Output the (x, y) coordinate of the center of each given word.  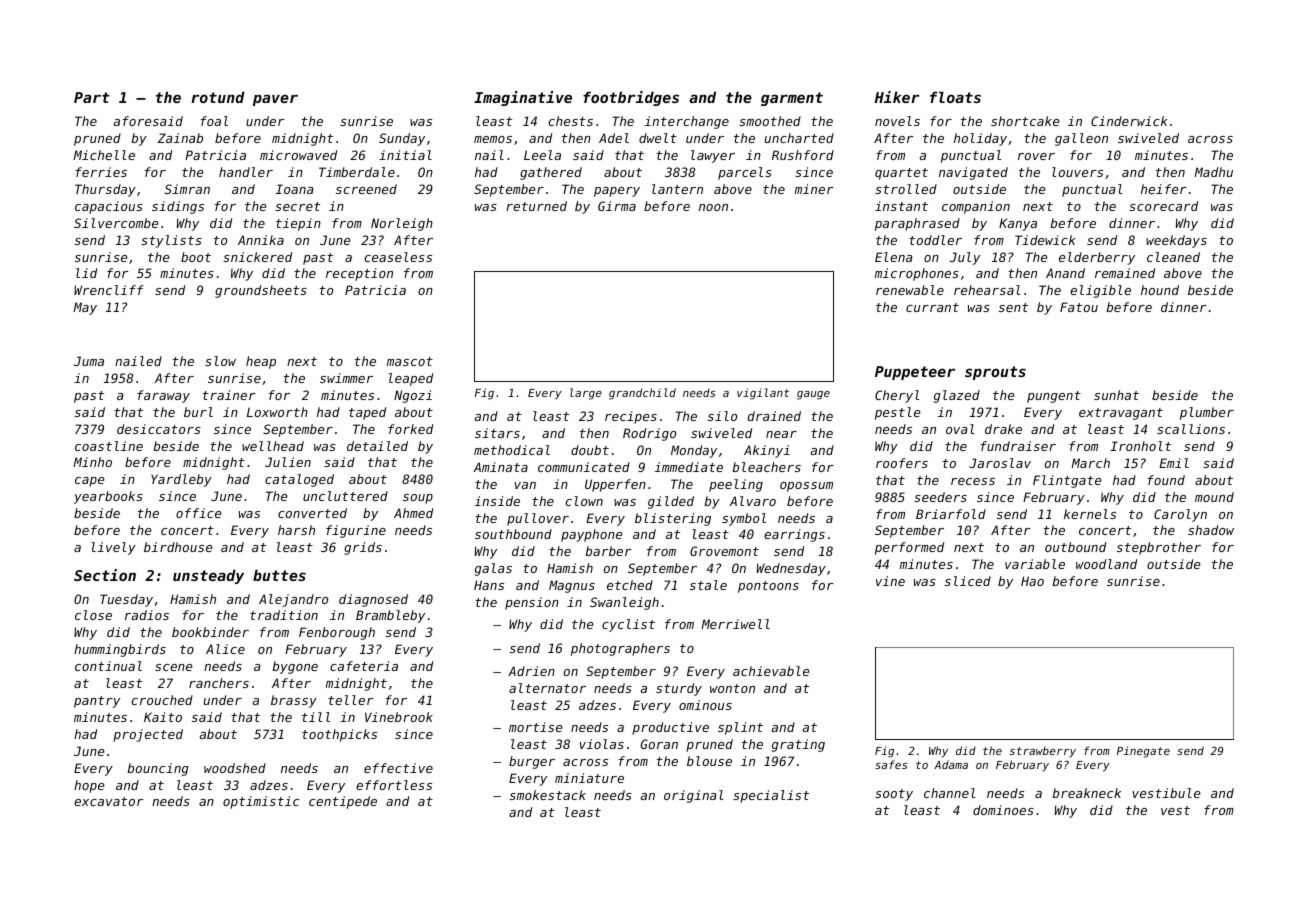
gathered (551, 173)
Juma (89, 361)
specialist (771, 796)
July (965, 258)
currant (932, 307)
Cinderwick (1129, 121)
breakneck (1086, 793)
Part (92, 97)
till (316, 717)
